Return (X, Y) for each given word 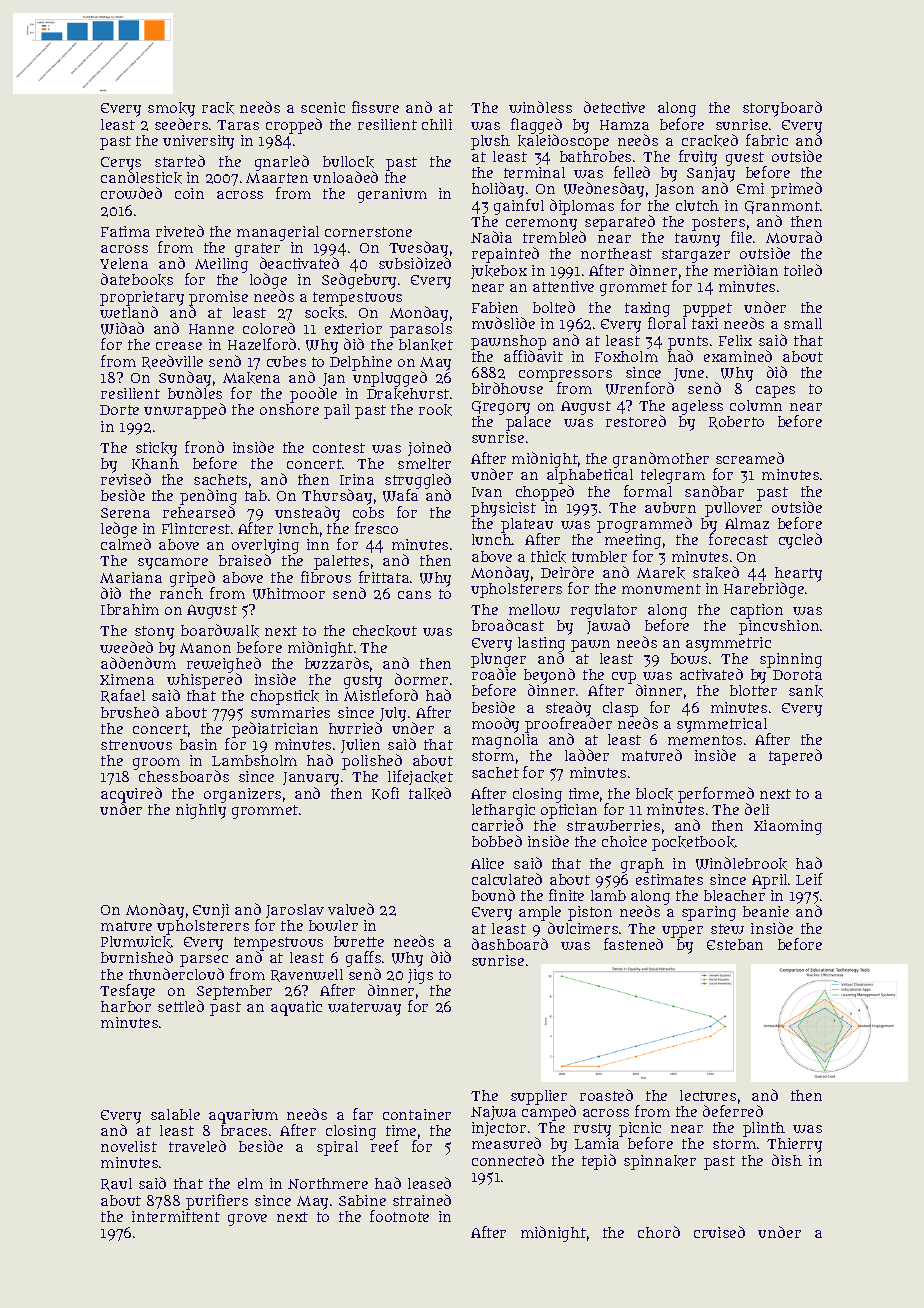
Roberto (736, 422)
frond (204, 447)
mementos (705, 740)
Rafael (123, 696)
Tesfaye (127, 992)
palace (528, 423)
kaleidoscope (563, 142)
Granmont (782, 207)
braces (244, 1130)
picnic (640, 1130)
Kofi (385, 793)
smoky (171, 109)
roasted (606, 1095)
